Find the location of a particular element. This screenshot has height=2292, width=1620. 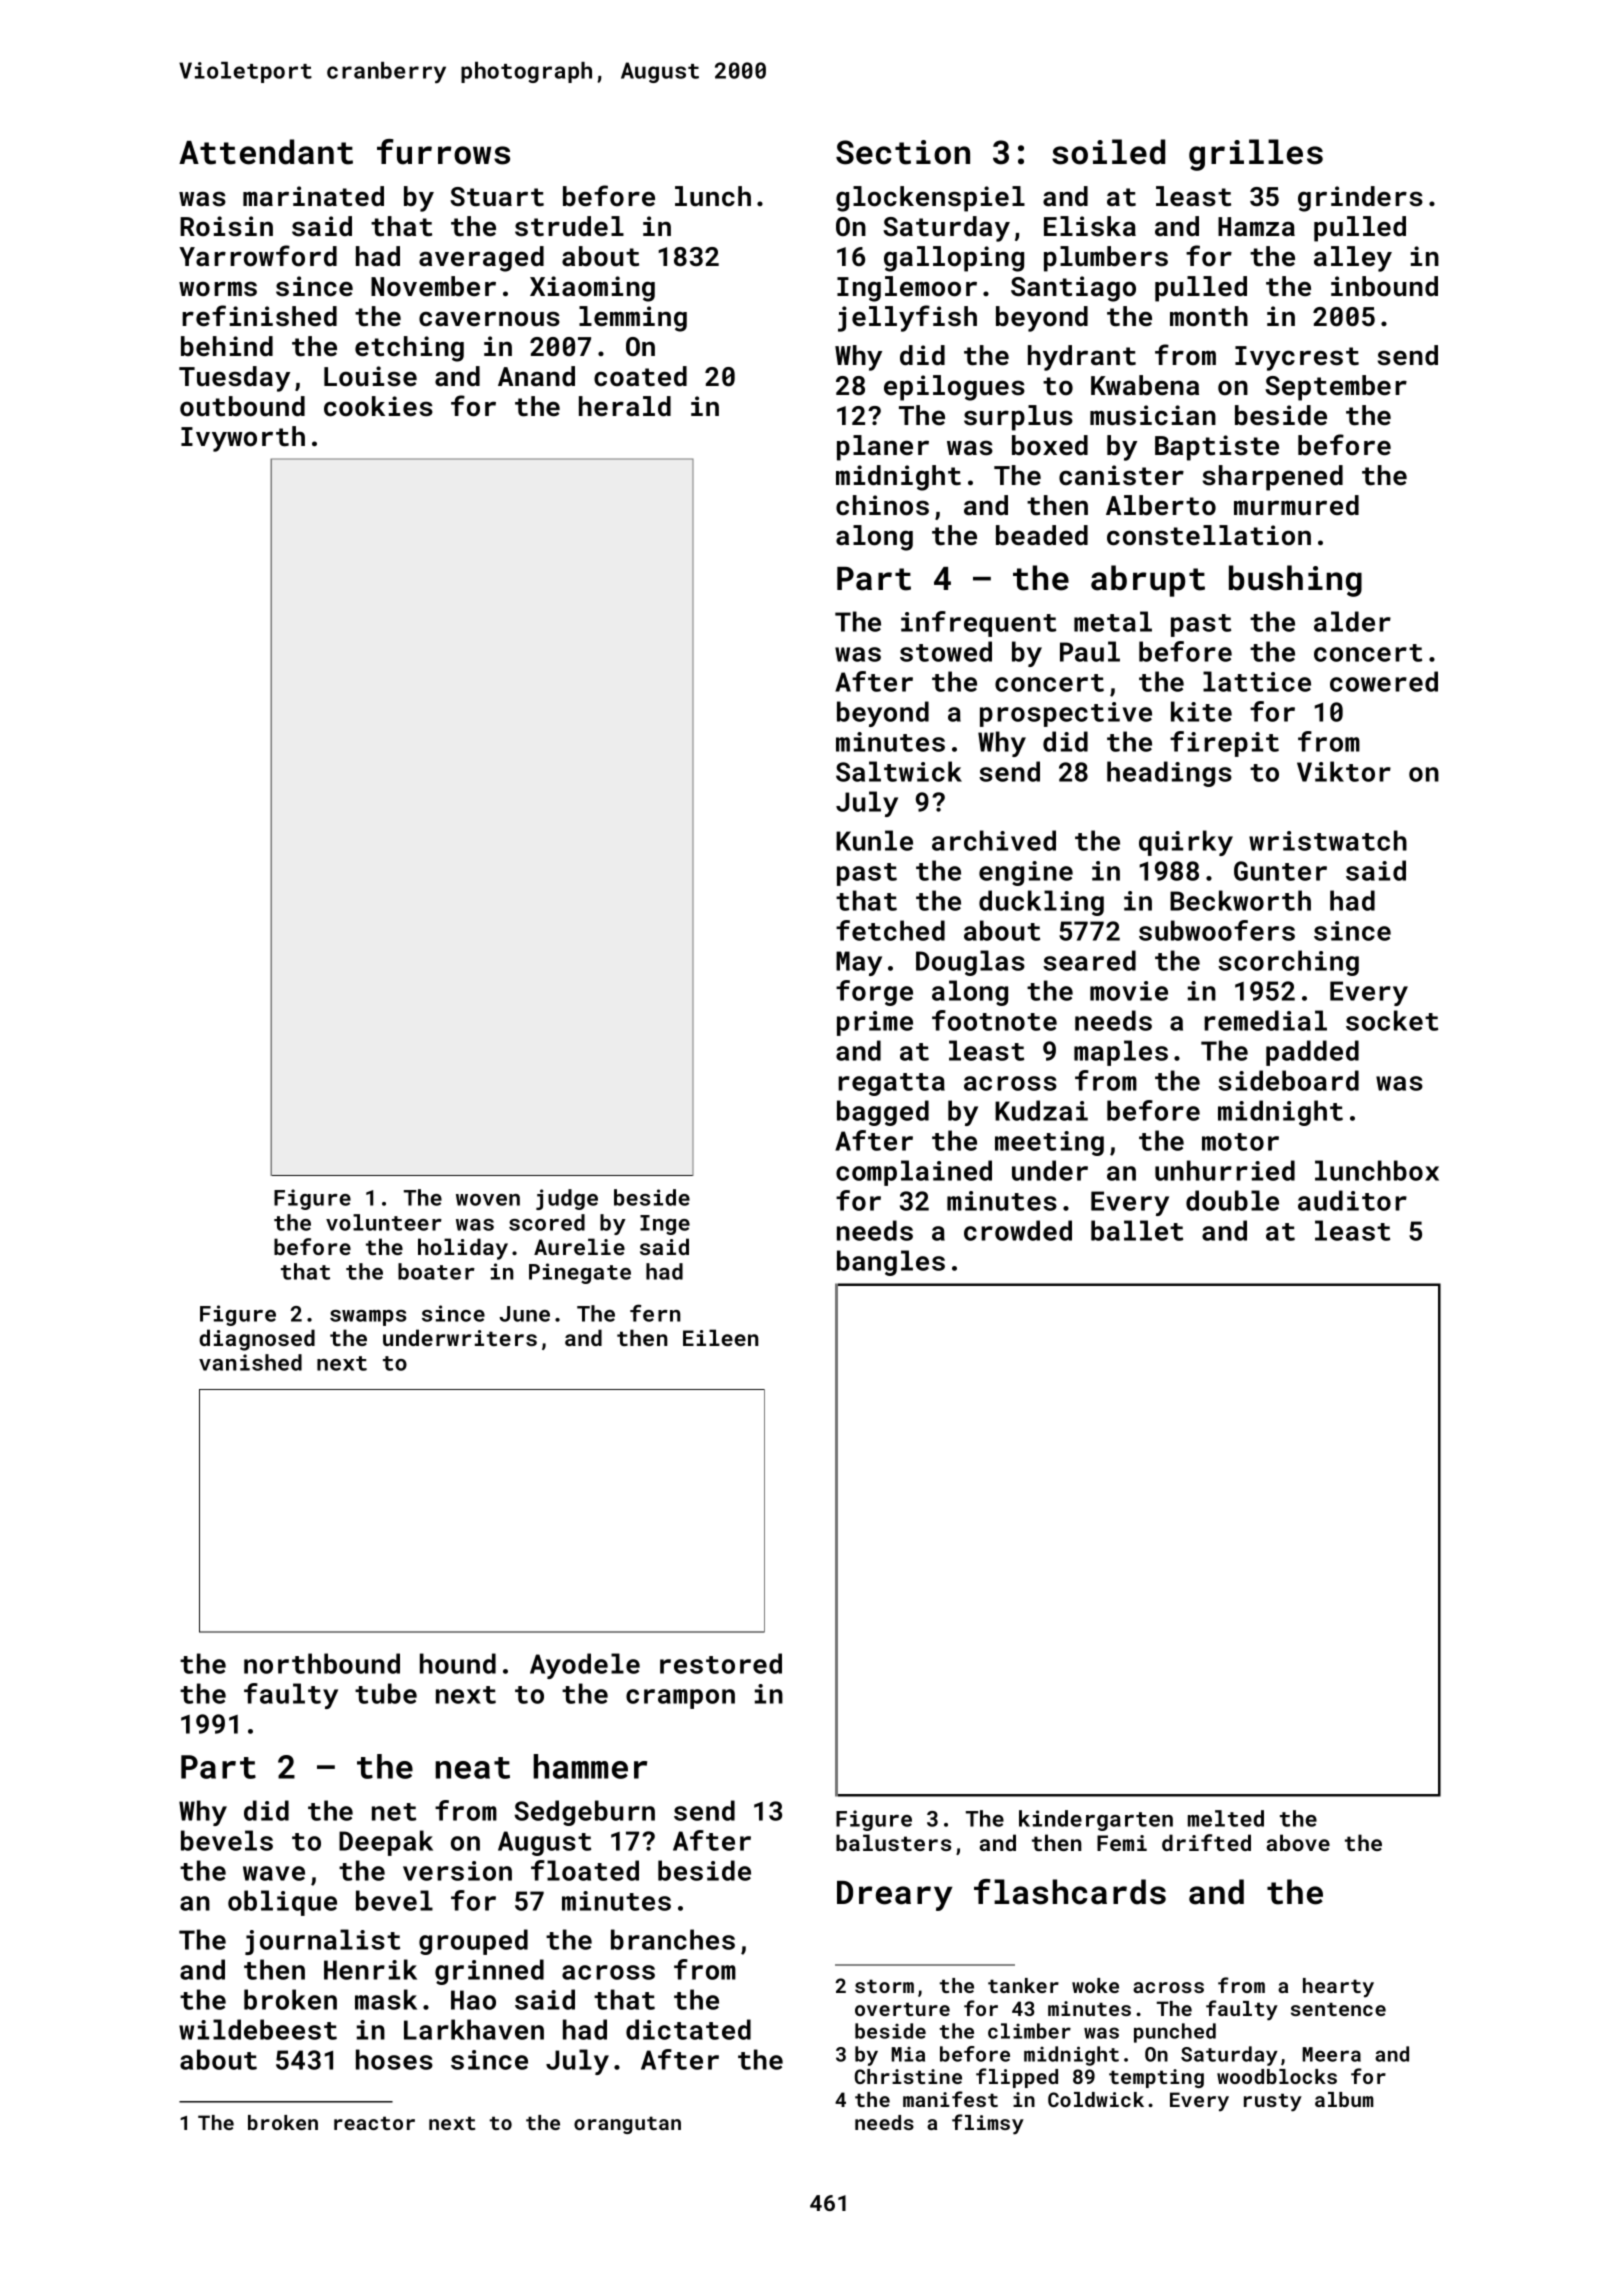

Ivyworth is located at coordinates (243, 439).
